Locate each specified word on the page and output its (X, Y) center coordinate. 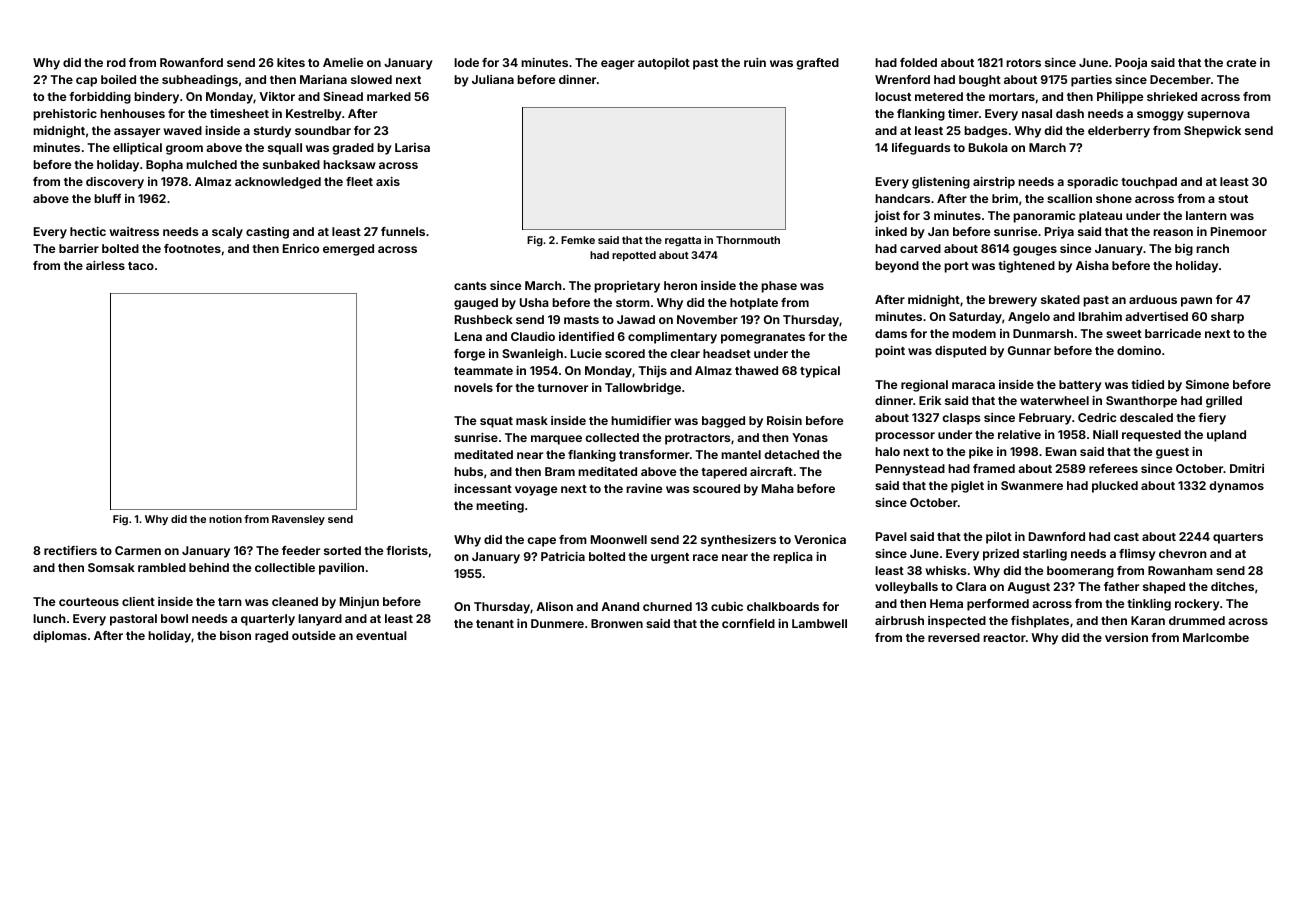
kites (291, 62)
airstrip (994, 183)
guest (1172, 453)
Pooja (1131, 64)
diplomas (60, 637)
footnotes (192, 248)
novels (473, 387)
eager (618, 65)
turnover (562, 388)
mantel (741, 454)
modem (974, 333)
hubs (468, 471)
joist (887, 217)
